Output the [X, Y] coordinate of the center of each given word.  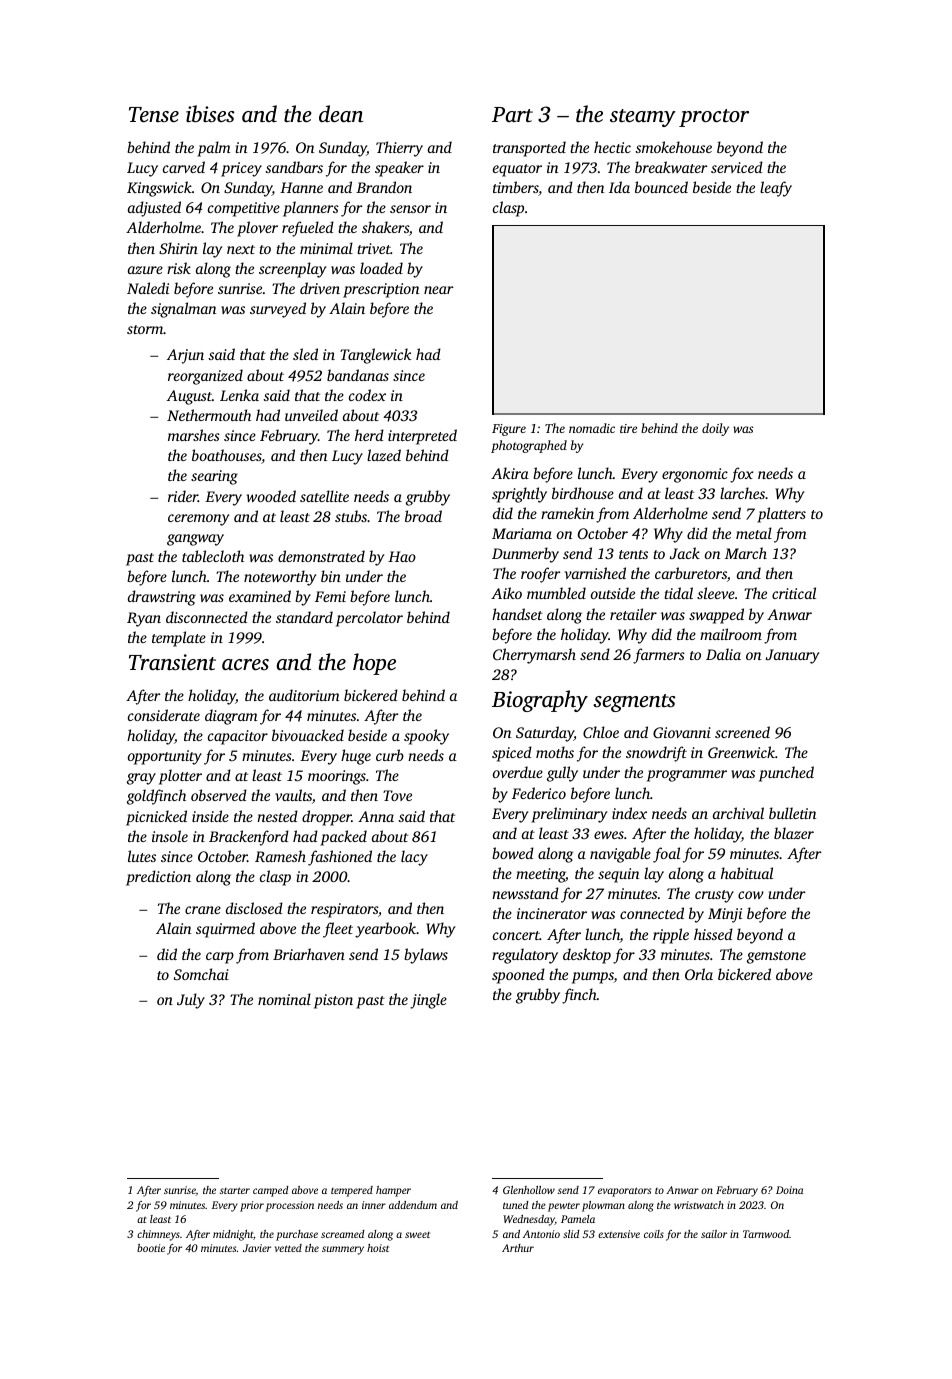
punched [786, 774]
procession [290, 1206]
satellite [324, 496]
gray [141, 779]
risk [179, 268]
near [439, 290]
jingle [428, 1001]
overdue [518, 772]
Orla [699, 974]
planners [311, 209]
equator [517, 170]
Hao [402, 556]
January [792, 656]
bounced [661, 187]
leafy [776, 189]
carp [220, 958]
